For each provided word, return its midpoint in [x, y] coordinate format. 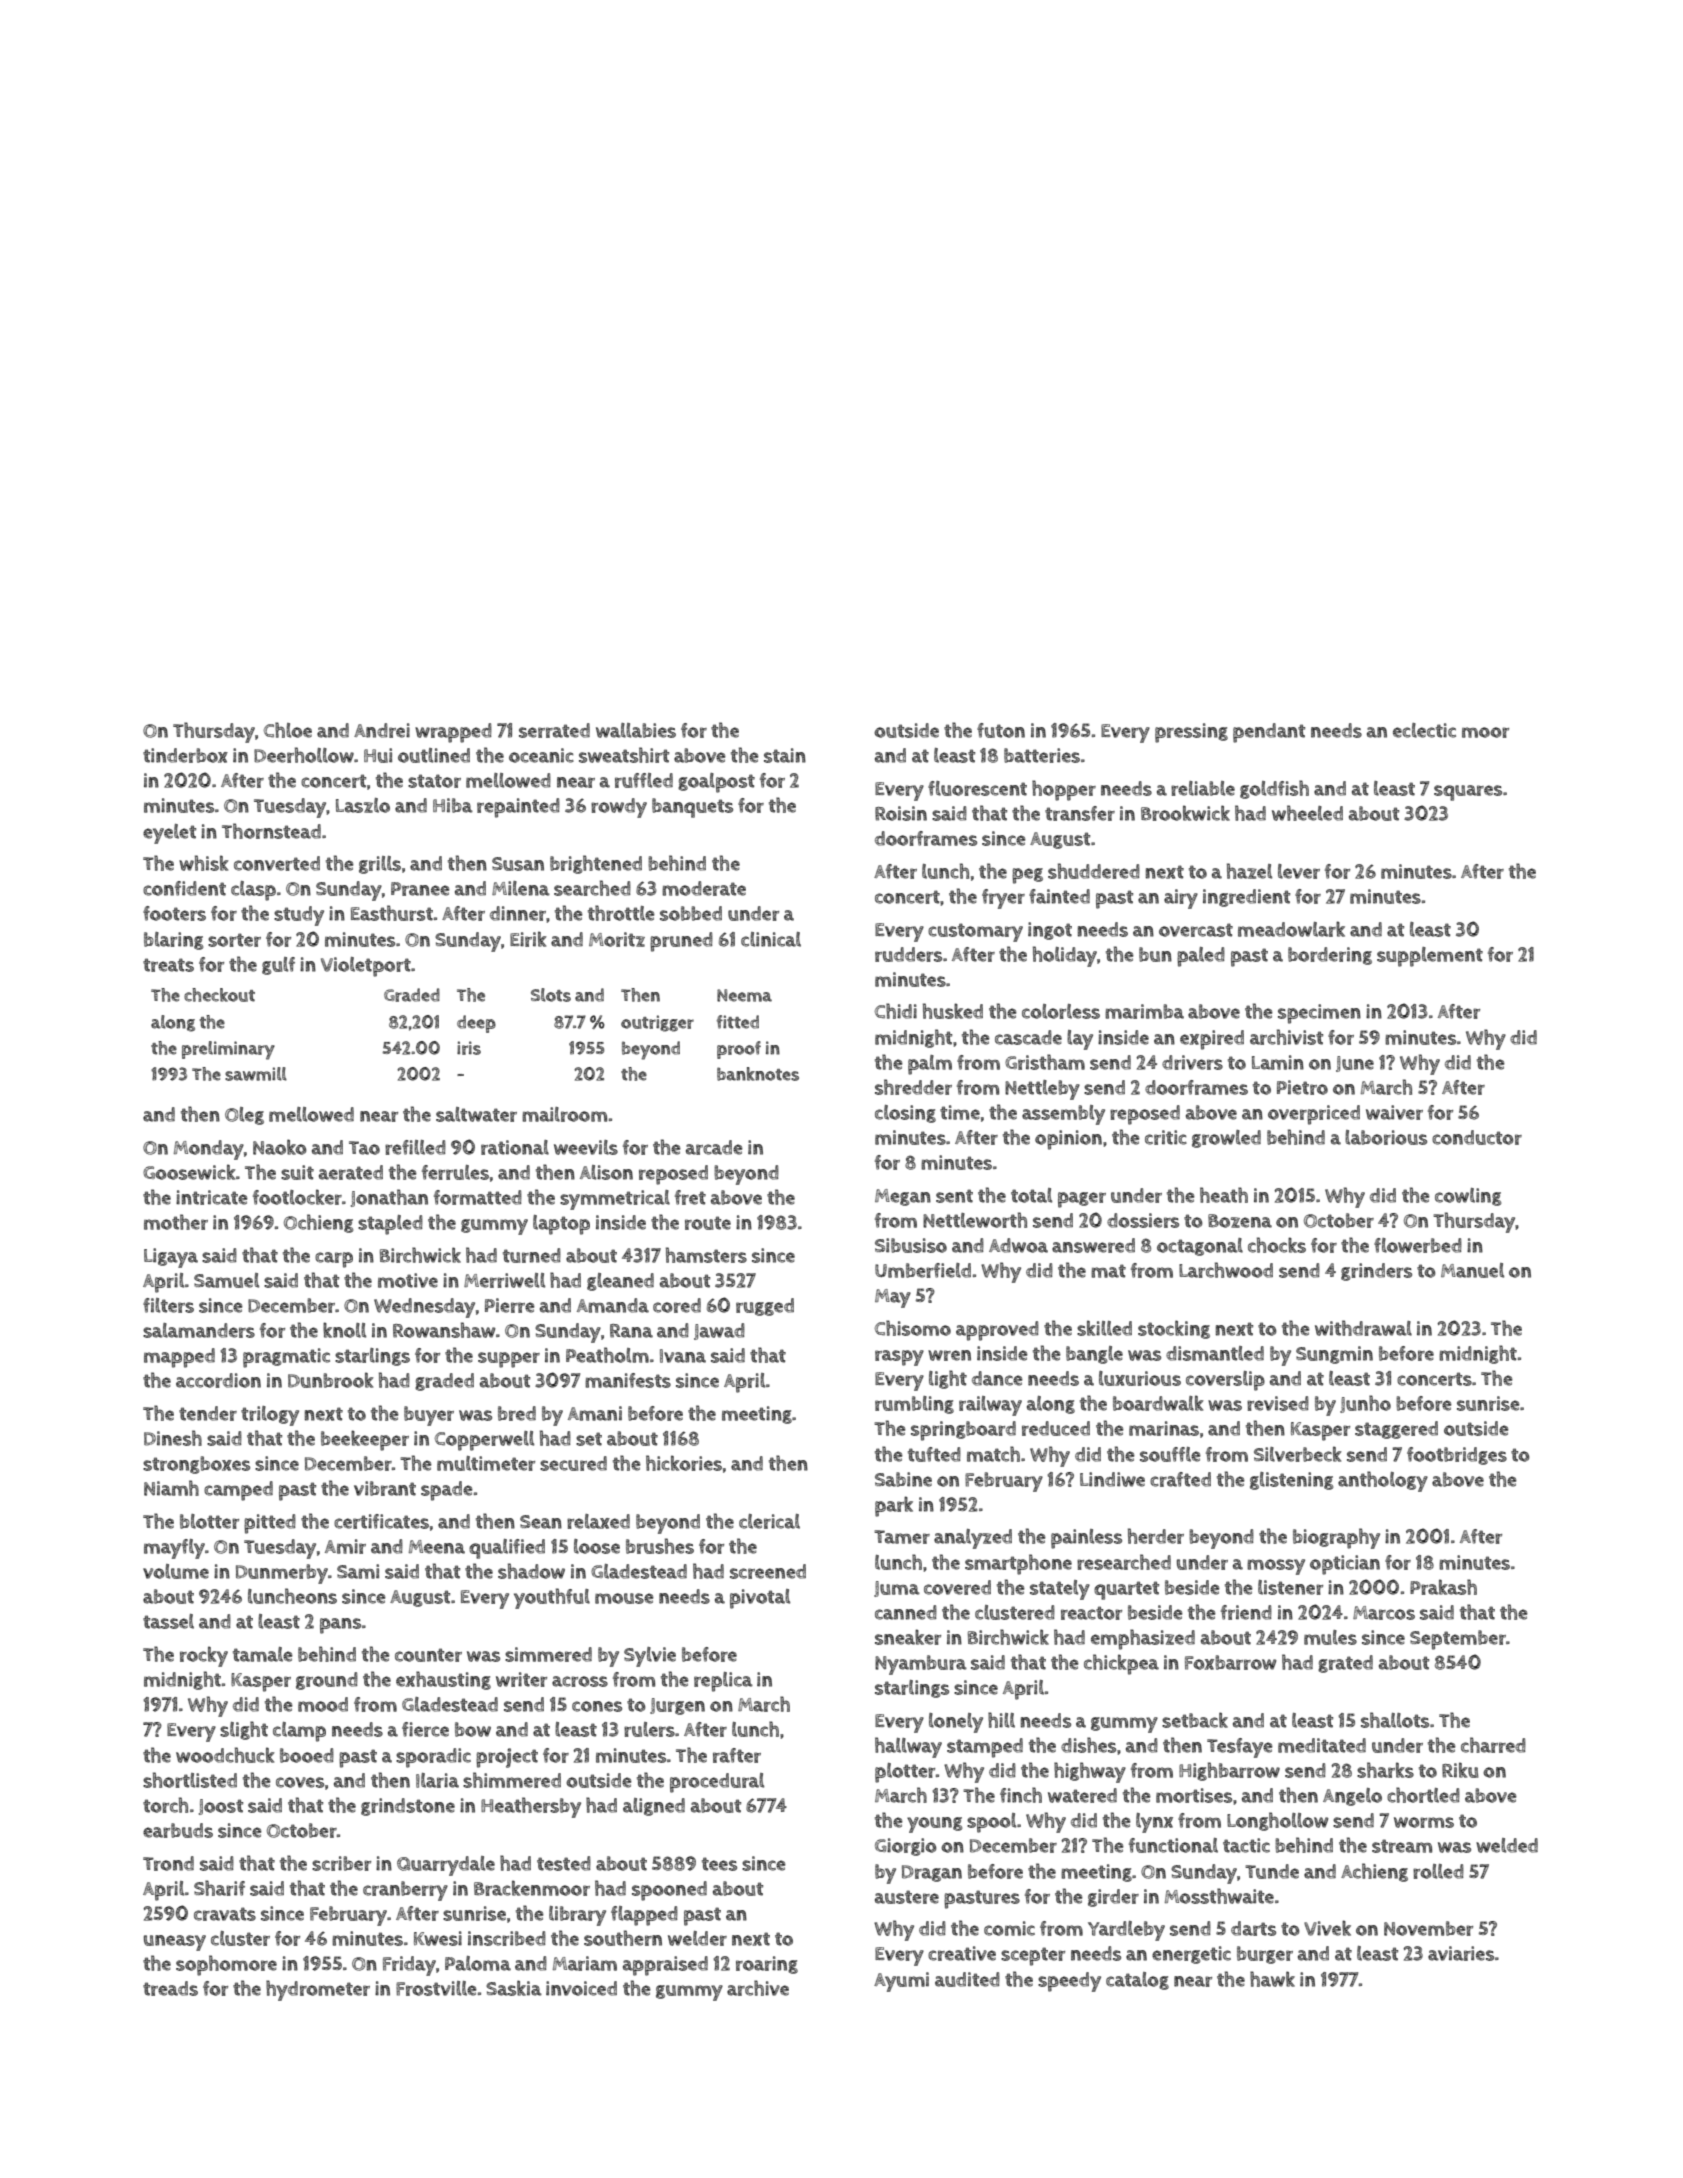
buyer [429, 1416]
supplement [1430, 957]
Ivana [683, 1356]
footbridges [1457, 1456]
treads [170, 1988]
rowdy [619, 808]
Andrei [382, 730]
